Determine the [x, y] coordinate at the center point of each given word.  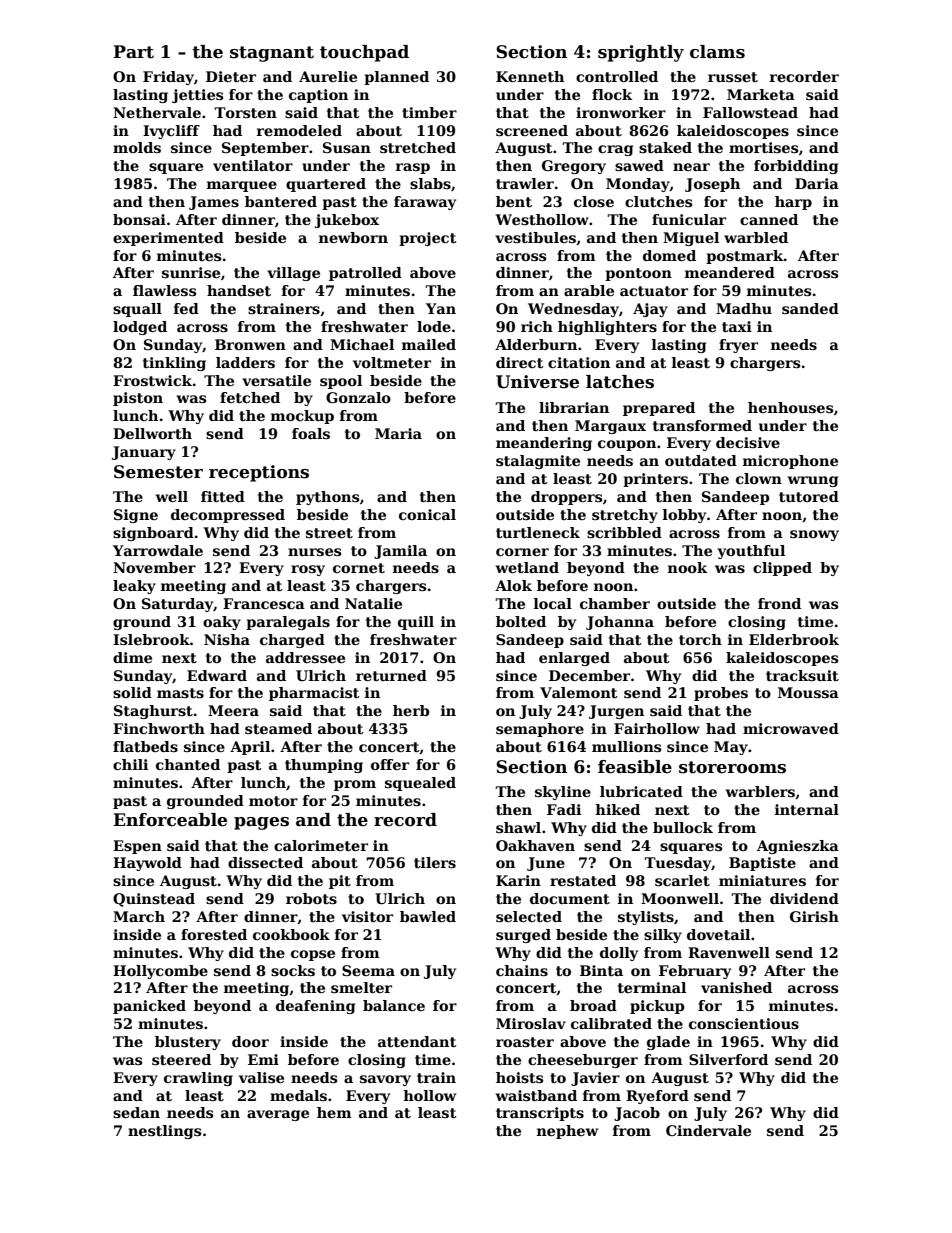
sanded [810, 308]
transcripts [540, 1114]
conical [427, 514]
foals [311, 433]
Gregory [574, 167]
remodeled [299, 130]
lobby [684, 516]
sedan [136, 1112]
